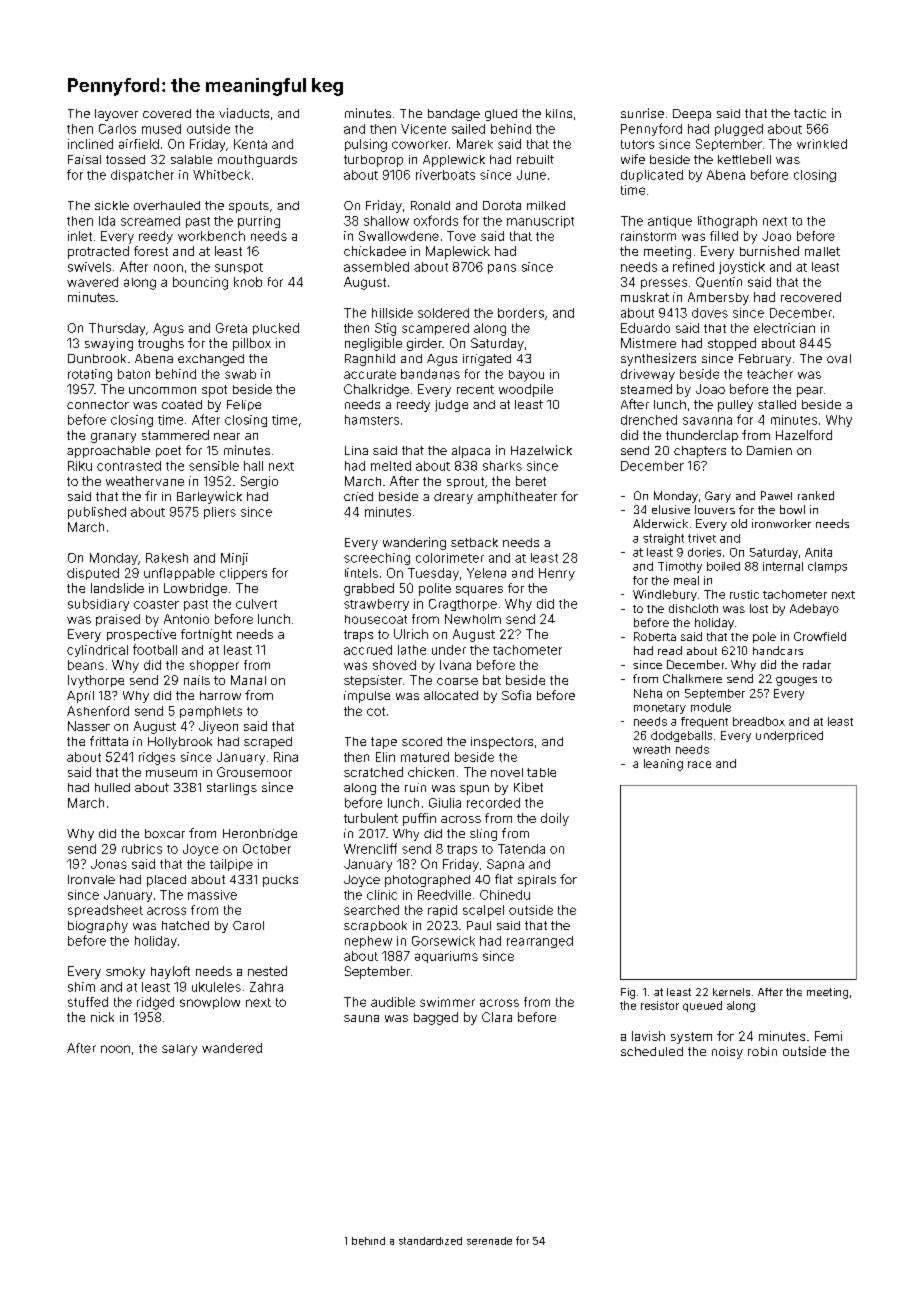  Describe the element at coordinates (433, 574) in the screenshot. I see `Tuesday` at that location.
